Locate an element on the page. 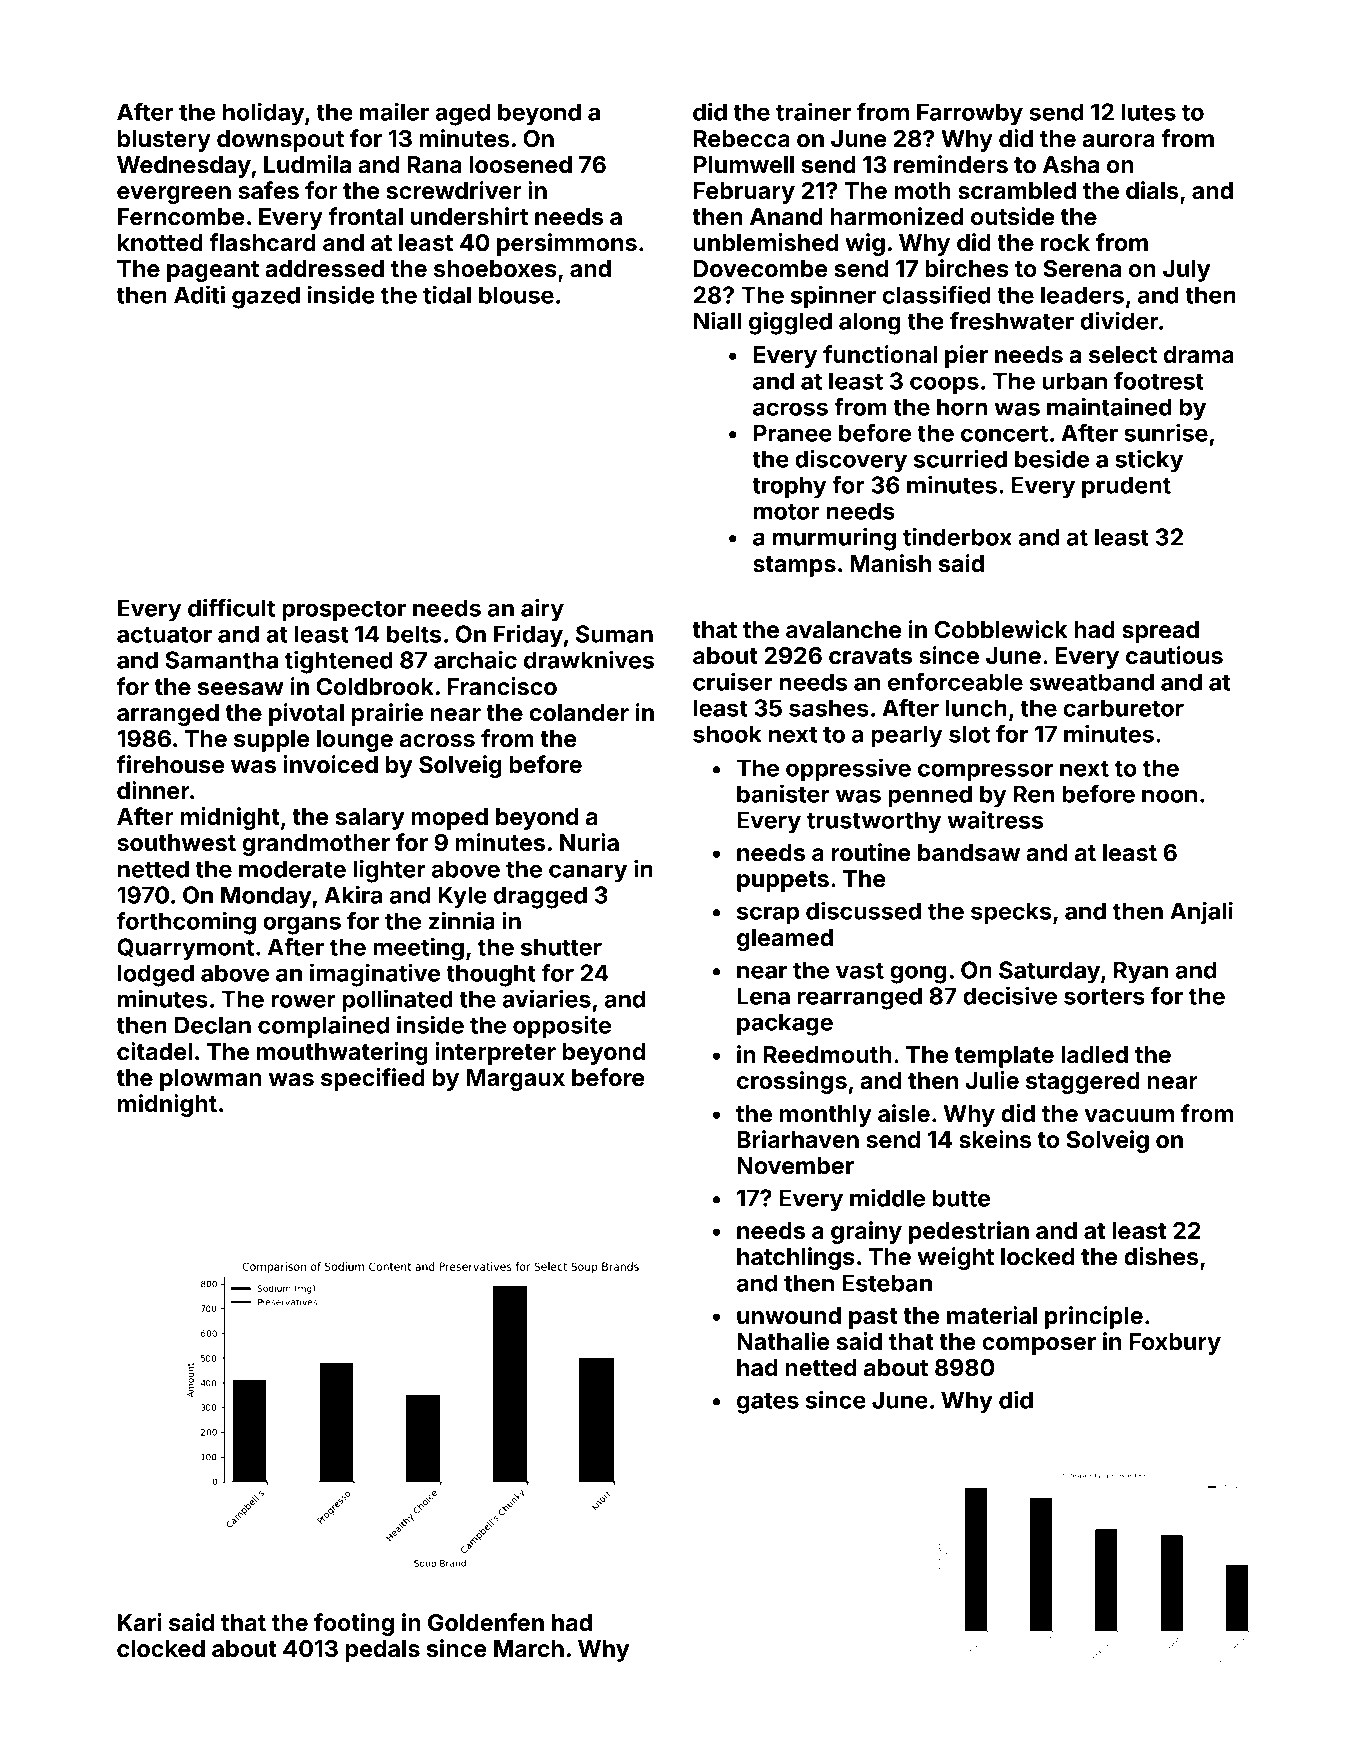 The height and width of the image is (1756, 1357). sticky is located at coordinates (1149, 461).
